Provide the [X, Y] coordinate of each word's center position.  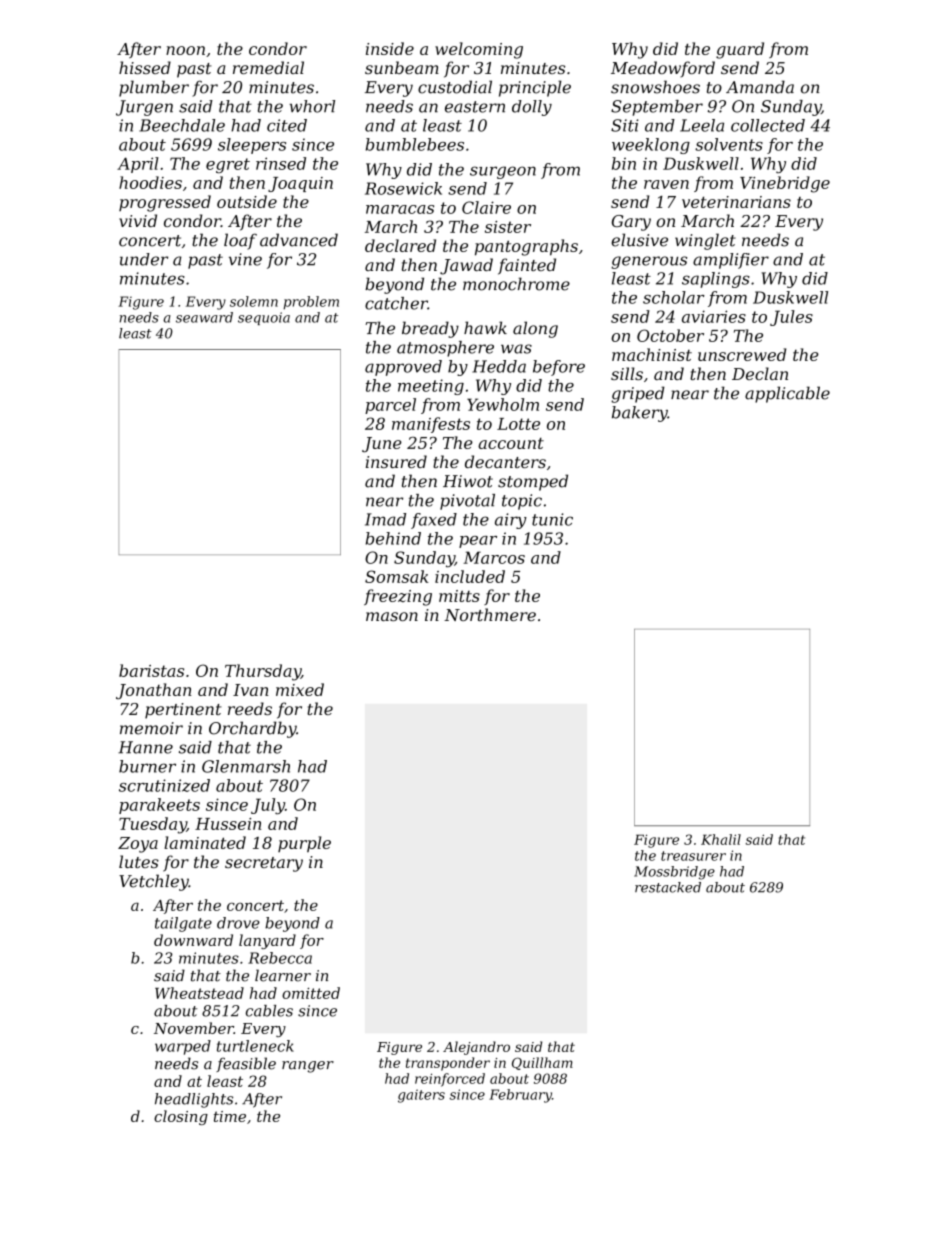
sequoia [264, 318]
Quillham [542, 1063]
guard [740, 50]
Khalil [721, 839]
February [520, 1096]
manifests [431, 425]
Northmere [490, 614]
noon [185, 50]
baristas [151, 670]
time [230, 1116]
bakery [640, 414]
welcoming [479, 50]
